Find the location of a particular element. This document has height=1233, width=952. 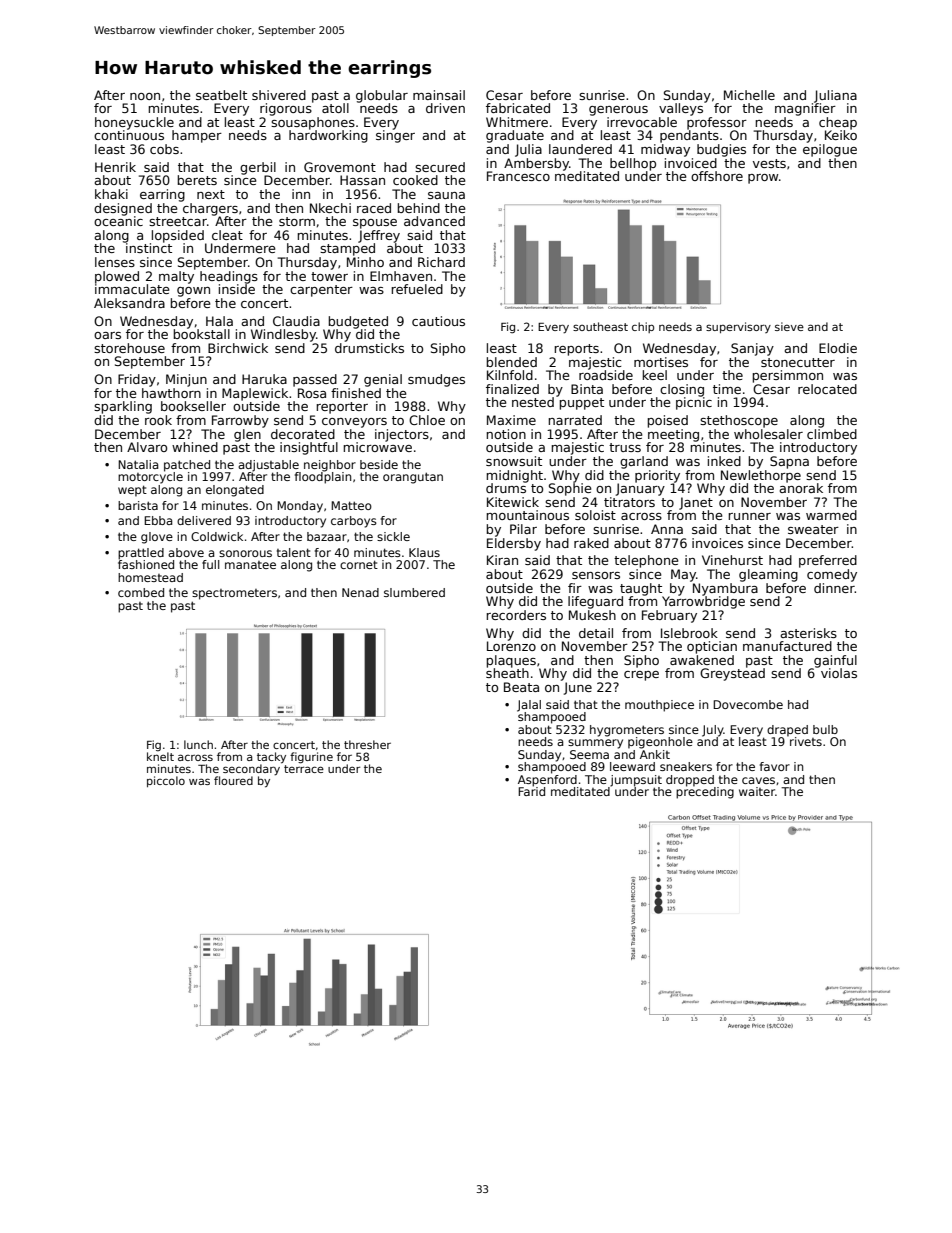

Aleksandra is located at coordinates (129, 303).
